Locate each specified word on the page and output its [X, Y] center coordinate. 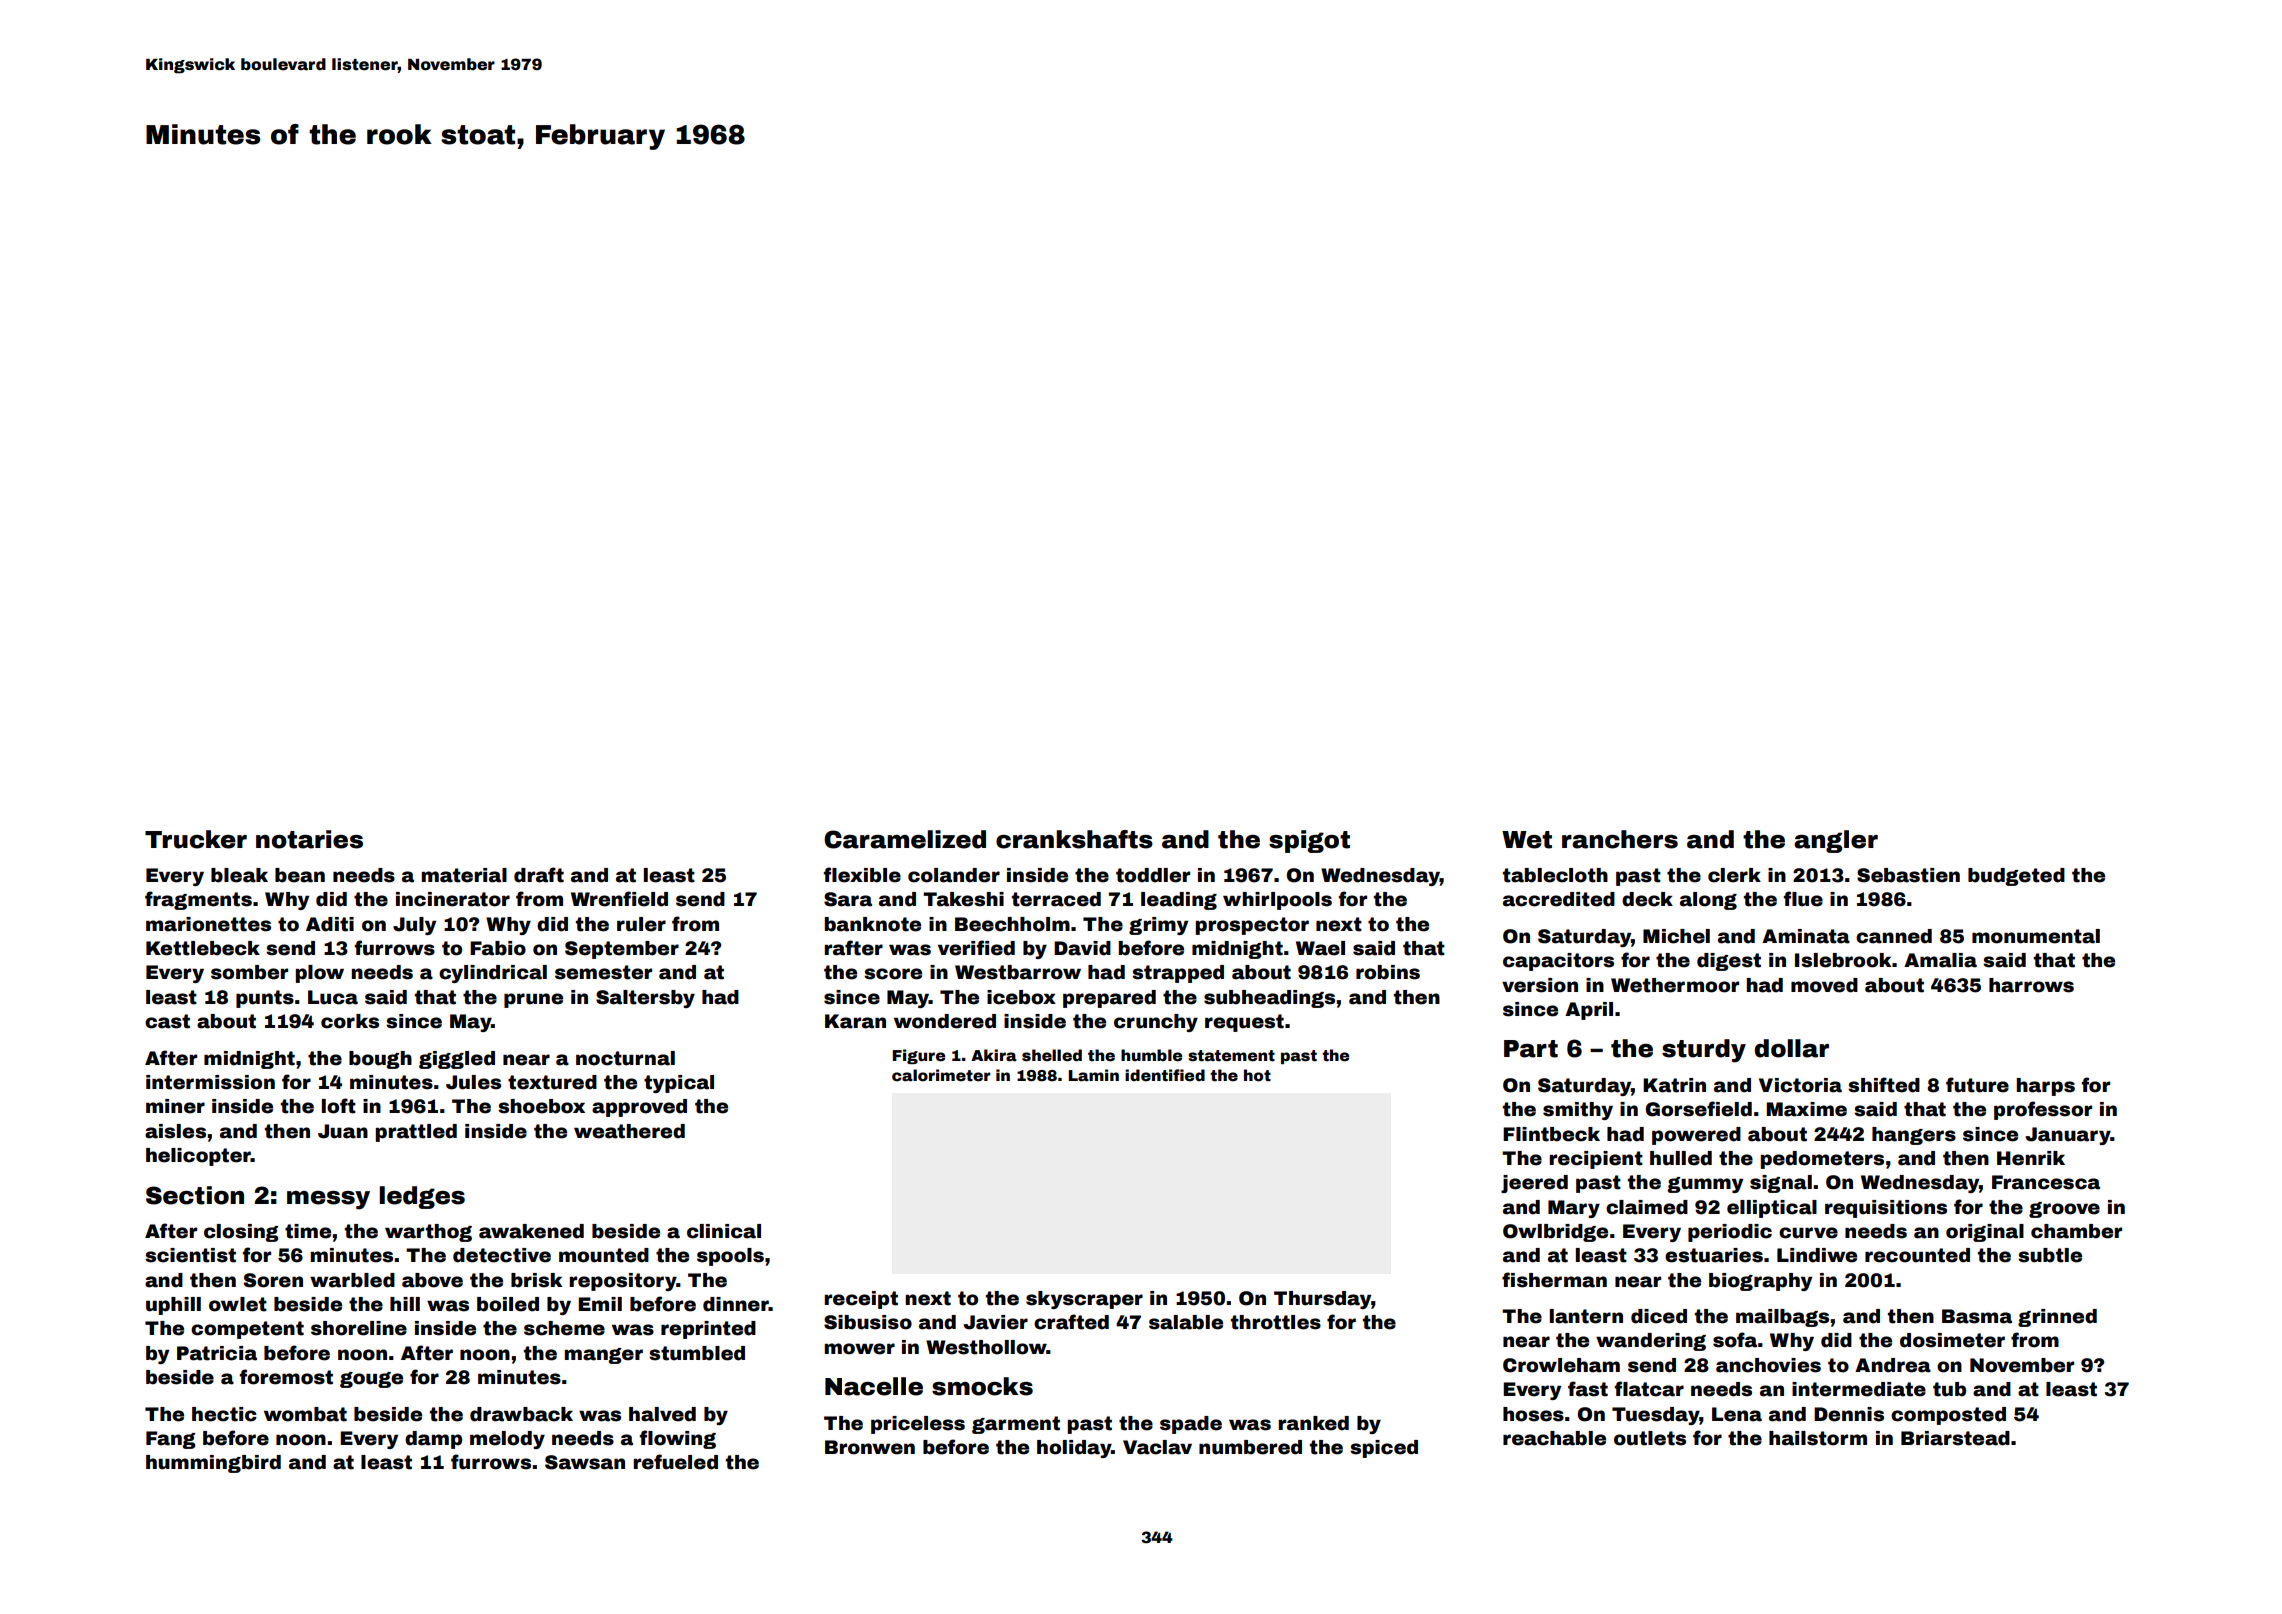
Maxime [1806, 1109]
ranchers [1620, 839]
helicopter [198, 1157]
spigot [1309, 841]
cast [167, 1021]
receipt [861, 1300]
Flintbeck [1551, 1134]
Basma [1977, 1316]
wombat [305, 1414]
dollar [1792, 1048]
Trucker [196, 839]
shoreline [359, 1328]
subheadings [1269, 999]
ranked [1313, 1423]
